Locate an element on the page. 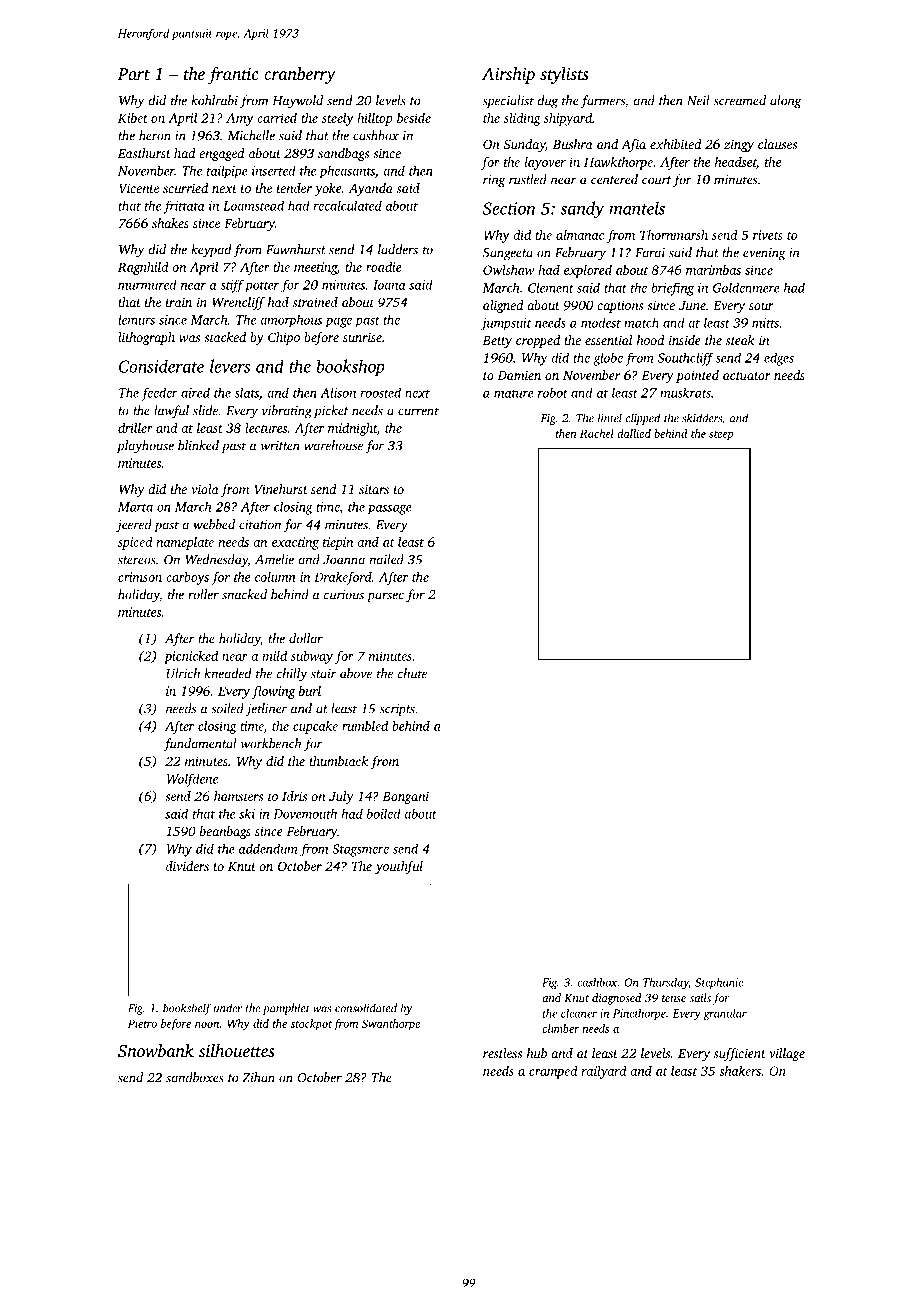 The width and height of the image is (924, 1308). bookshelf is located at coordinates (187, 1009).
